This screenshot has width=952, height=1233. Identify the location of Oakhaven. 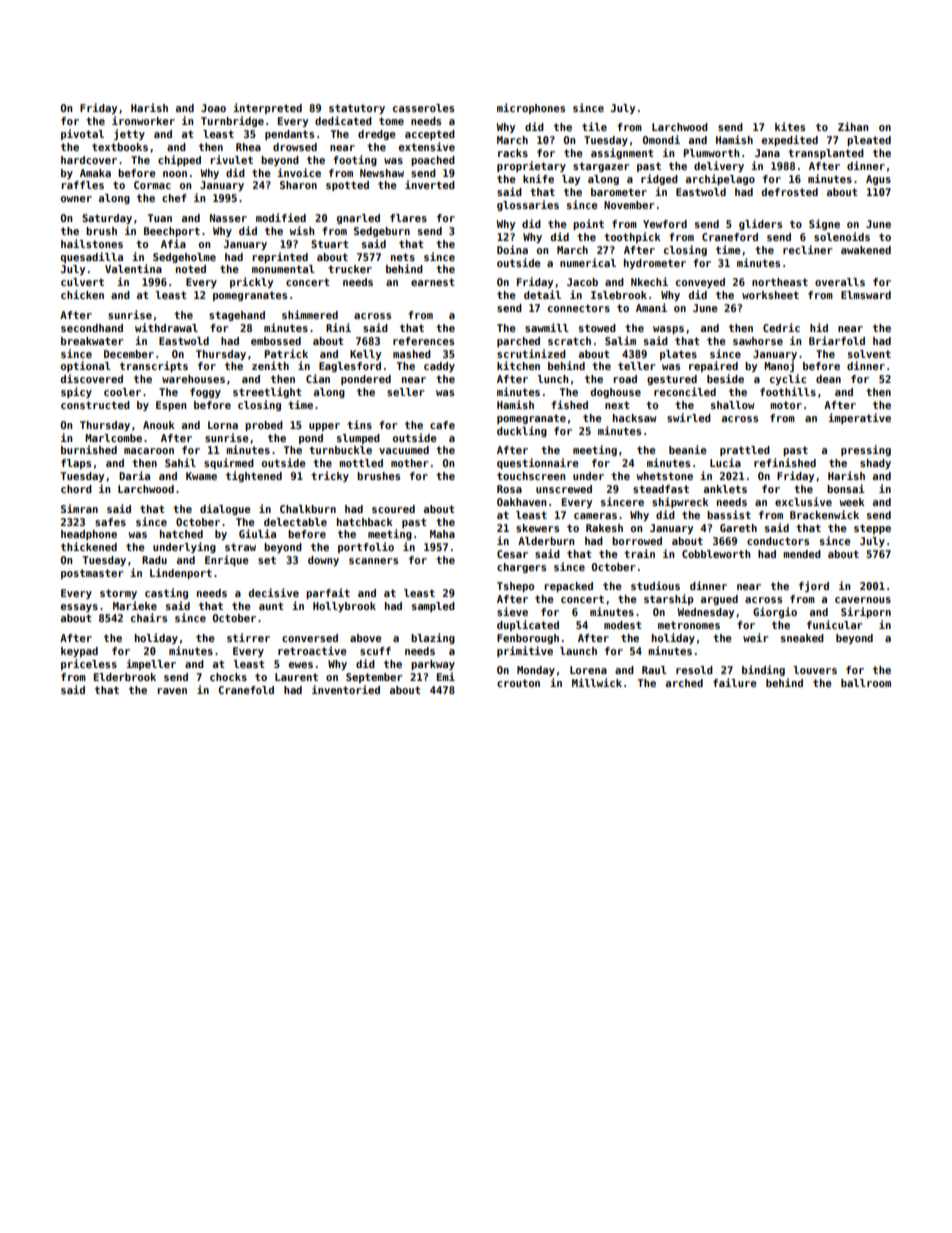
(521, 502).
